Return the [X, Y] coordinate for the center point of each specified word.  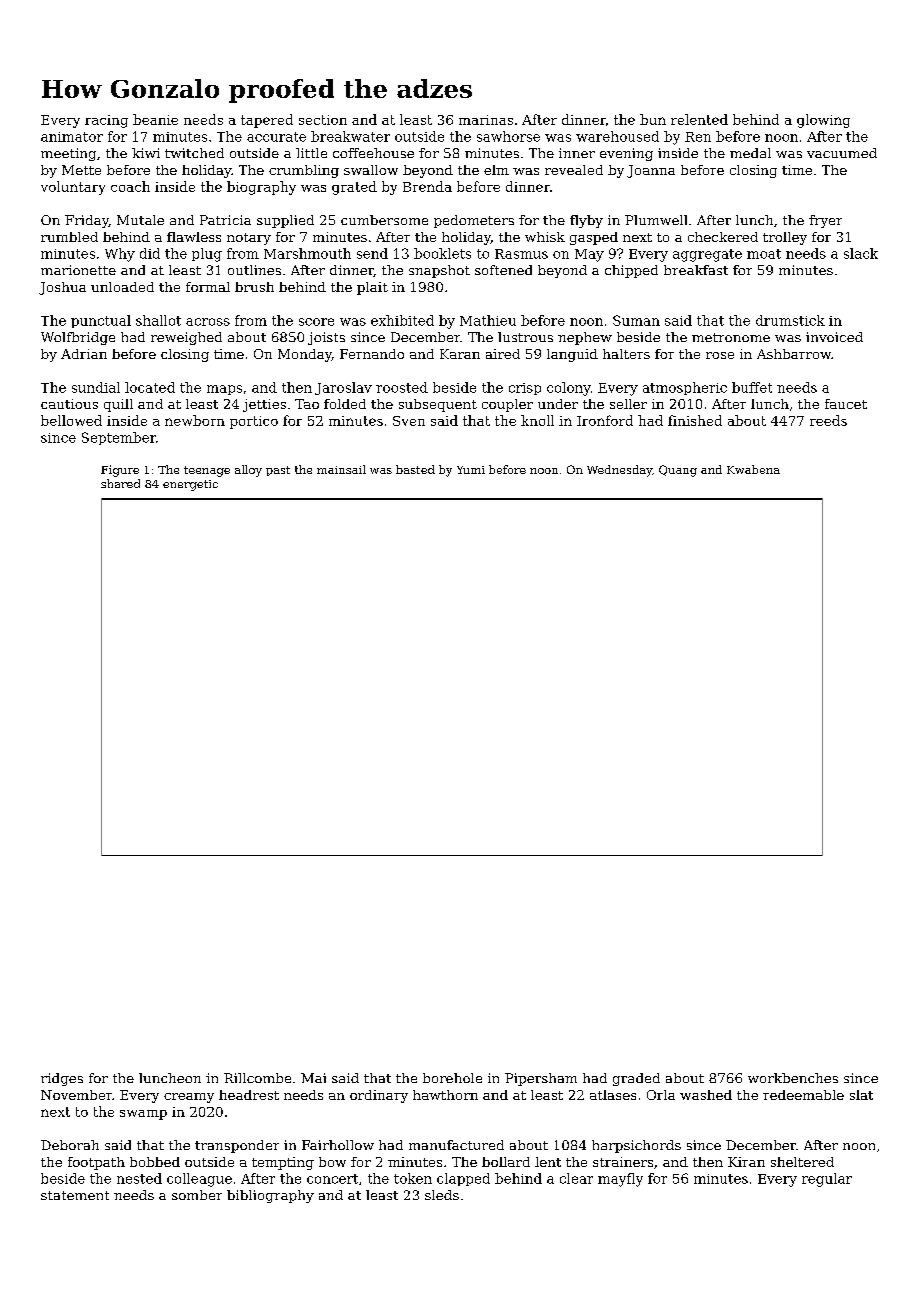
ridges [62, 1079]
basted [415, 469]
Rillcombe [257, 1078]
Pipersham [541, 1079]
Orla [661, 1095]
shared [120, 483]
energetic [190, 485]
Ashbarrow [794, 354]
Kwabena [753, 469]
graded [636, 1079]
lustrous [525, 337]
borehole [452, 1078]
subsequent [438, 405]
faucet [846, 404]
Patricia [225, 220]
